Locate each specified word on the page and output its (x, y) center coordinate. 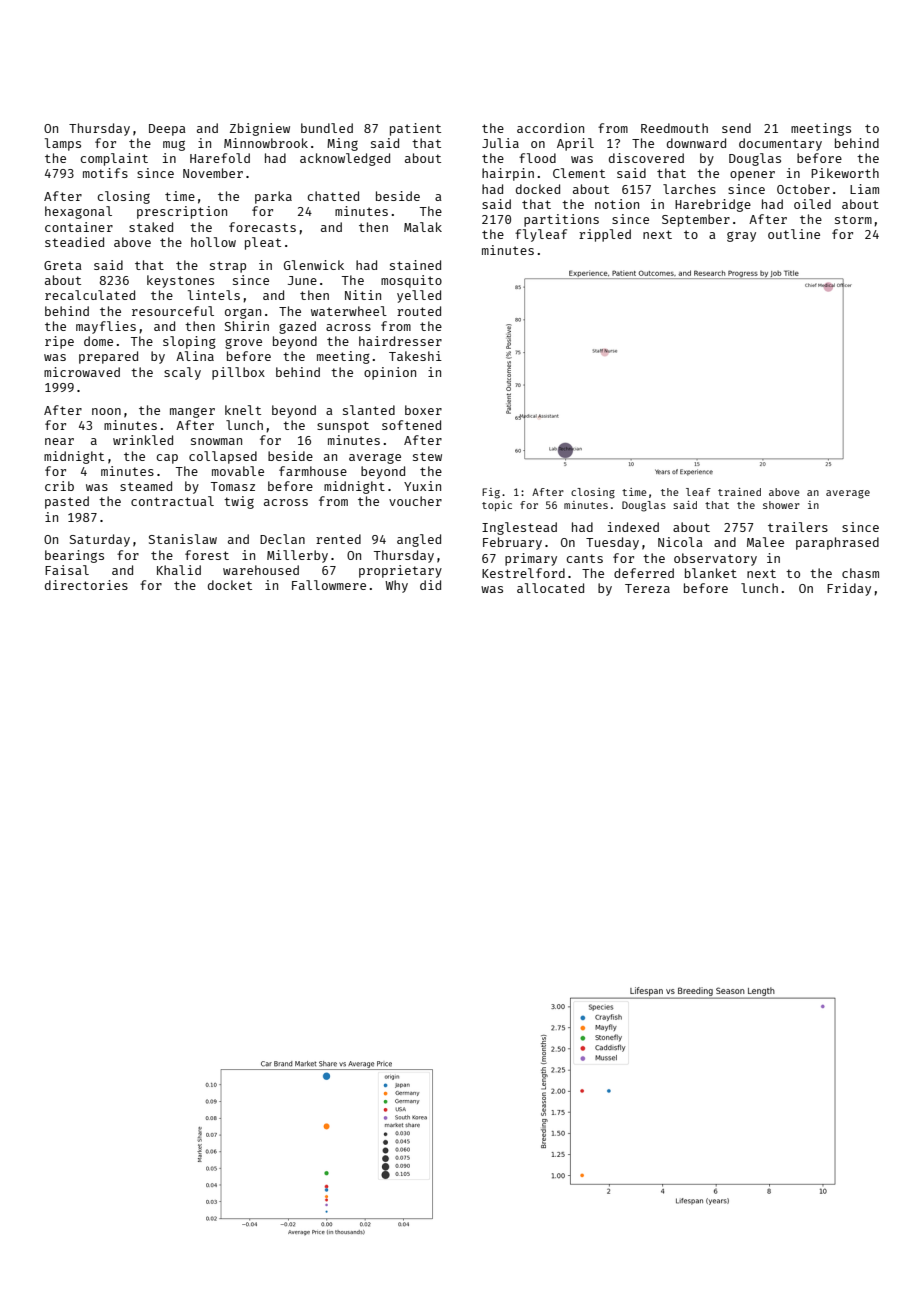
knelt (243, 410)
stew (427, 456)
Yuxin (422, 486)
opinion (390, 373)
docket (230, 585)
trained (739, 492)
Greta (63, 265)
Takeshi (415, 356)
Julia (500, 143)
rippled (605, 235)
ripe (59, 342)
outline (794, 234)
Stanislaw (183, 539)
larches (689, 189)
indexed (633, 527)
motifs (105, 173)
